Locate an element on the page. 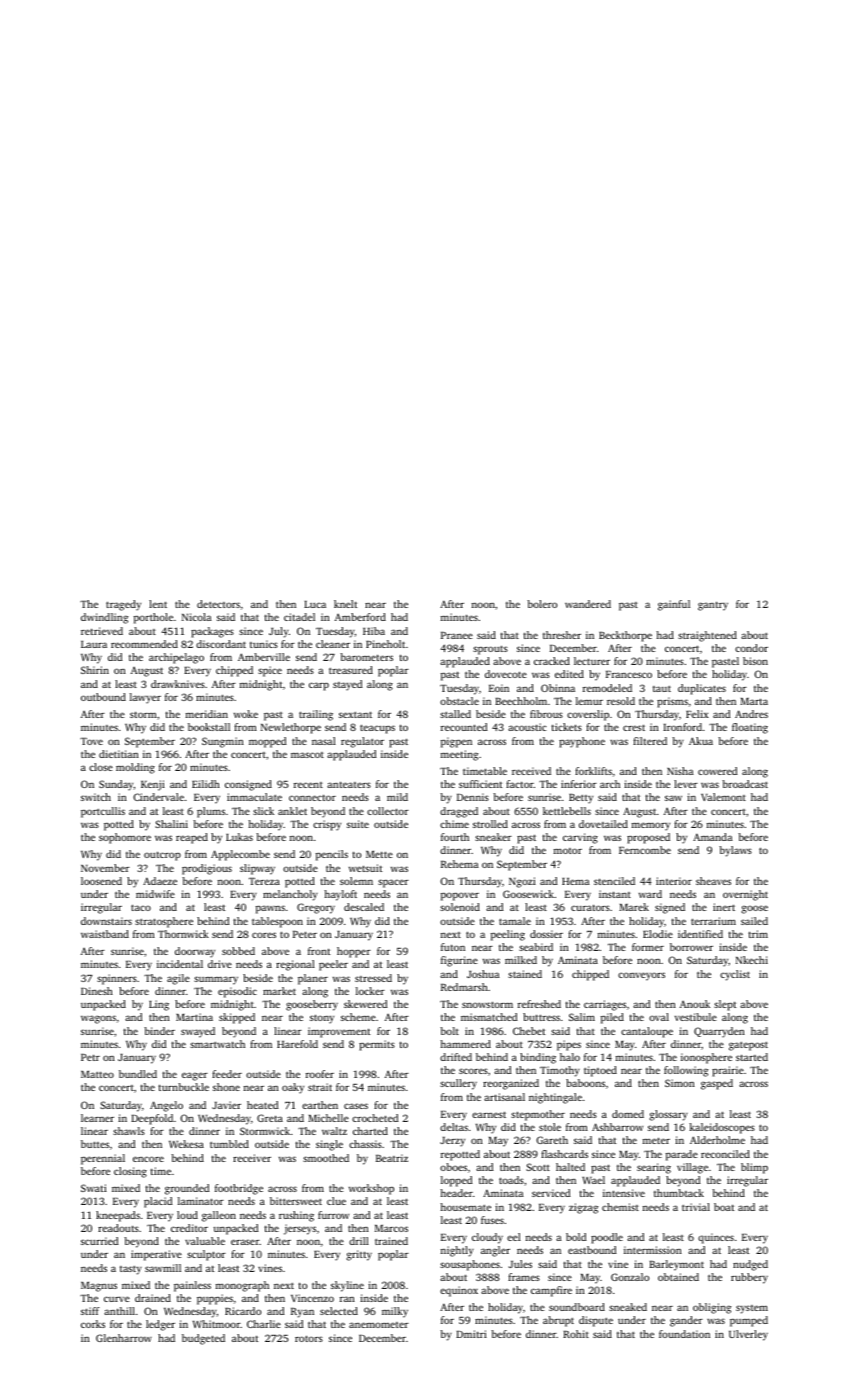 This document has width=849, height=1400. Ashbarrow is located at coordinates (617, 1127).
